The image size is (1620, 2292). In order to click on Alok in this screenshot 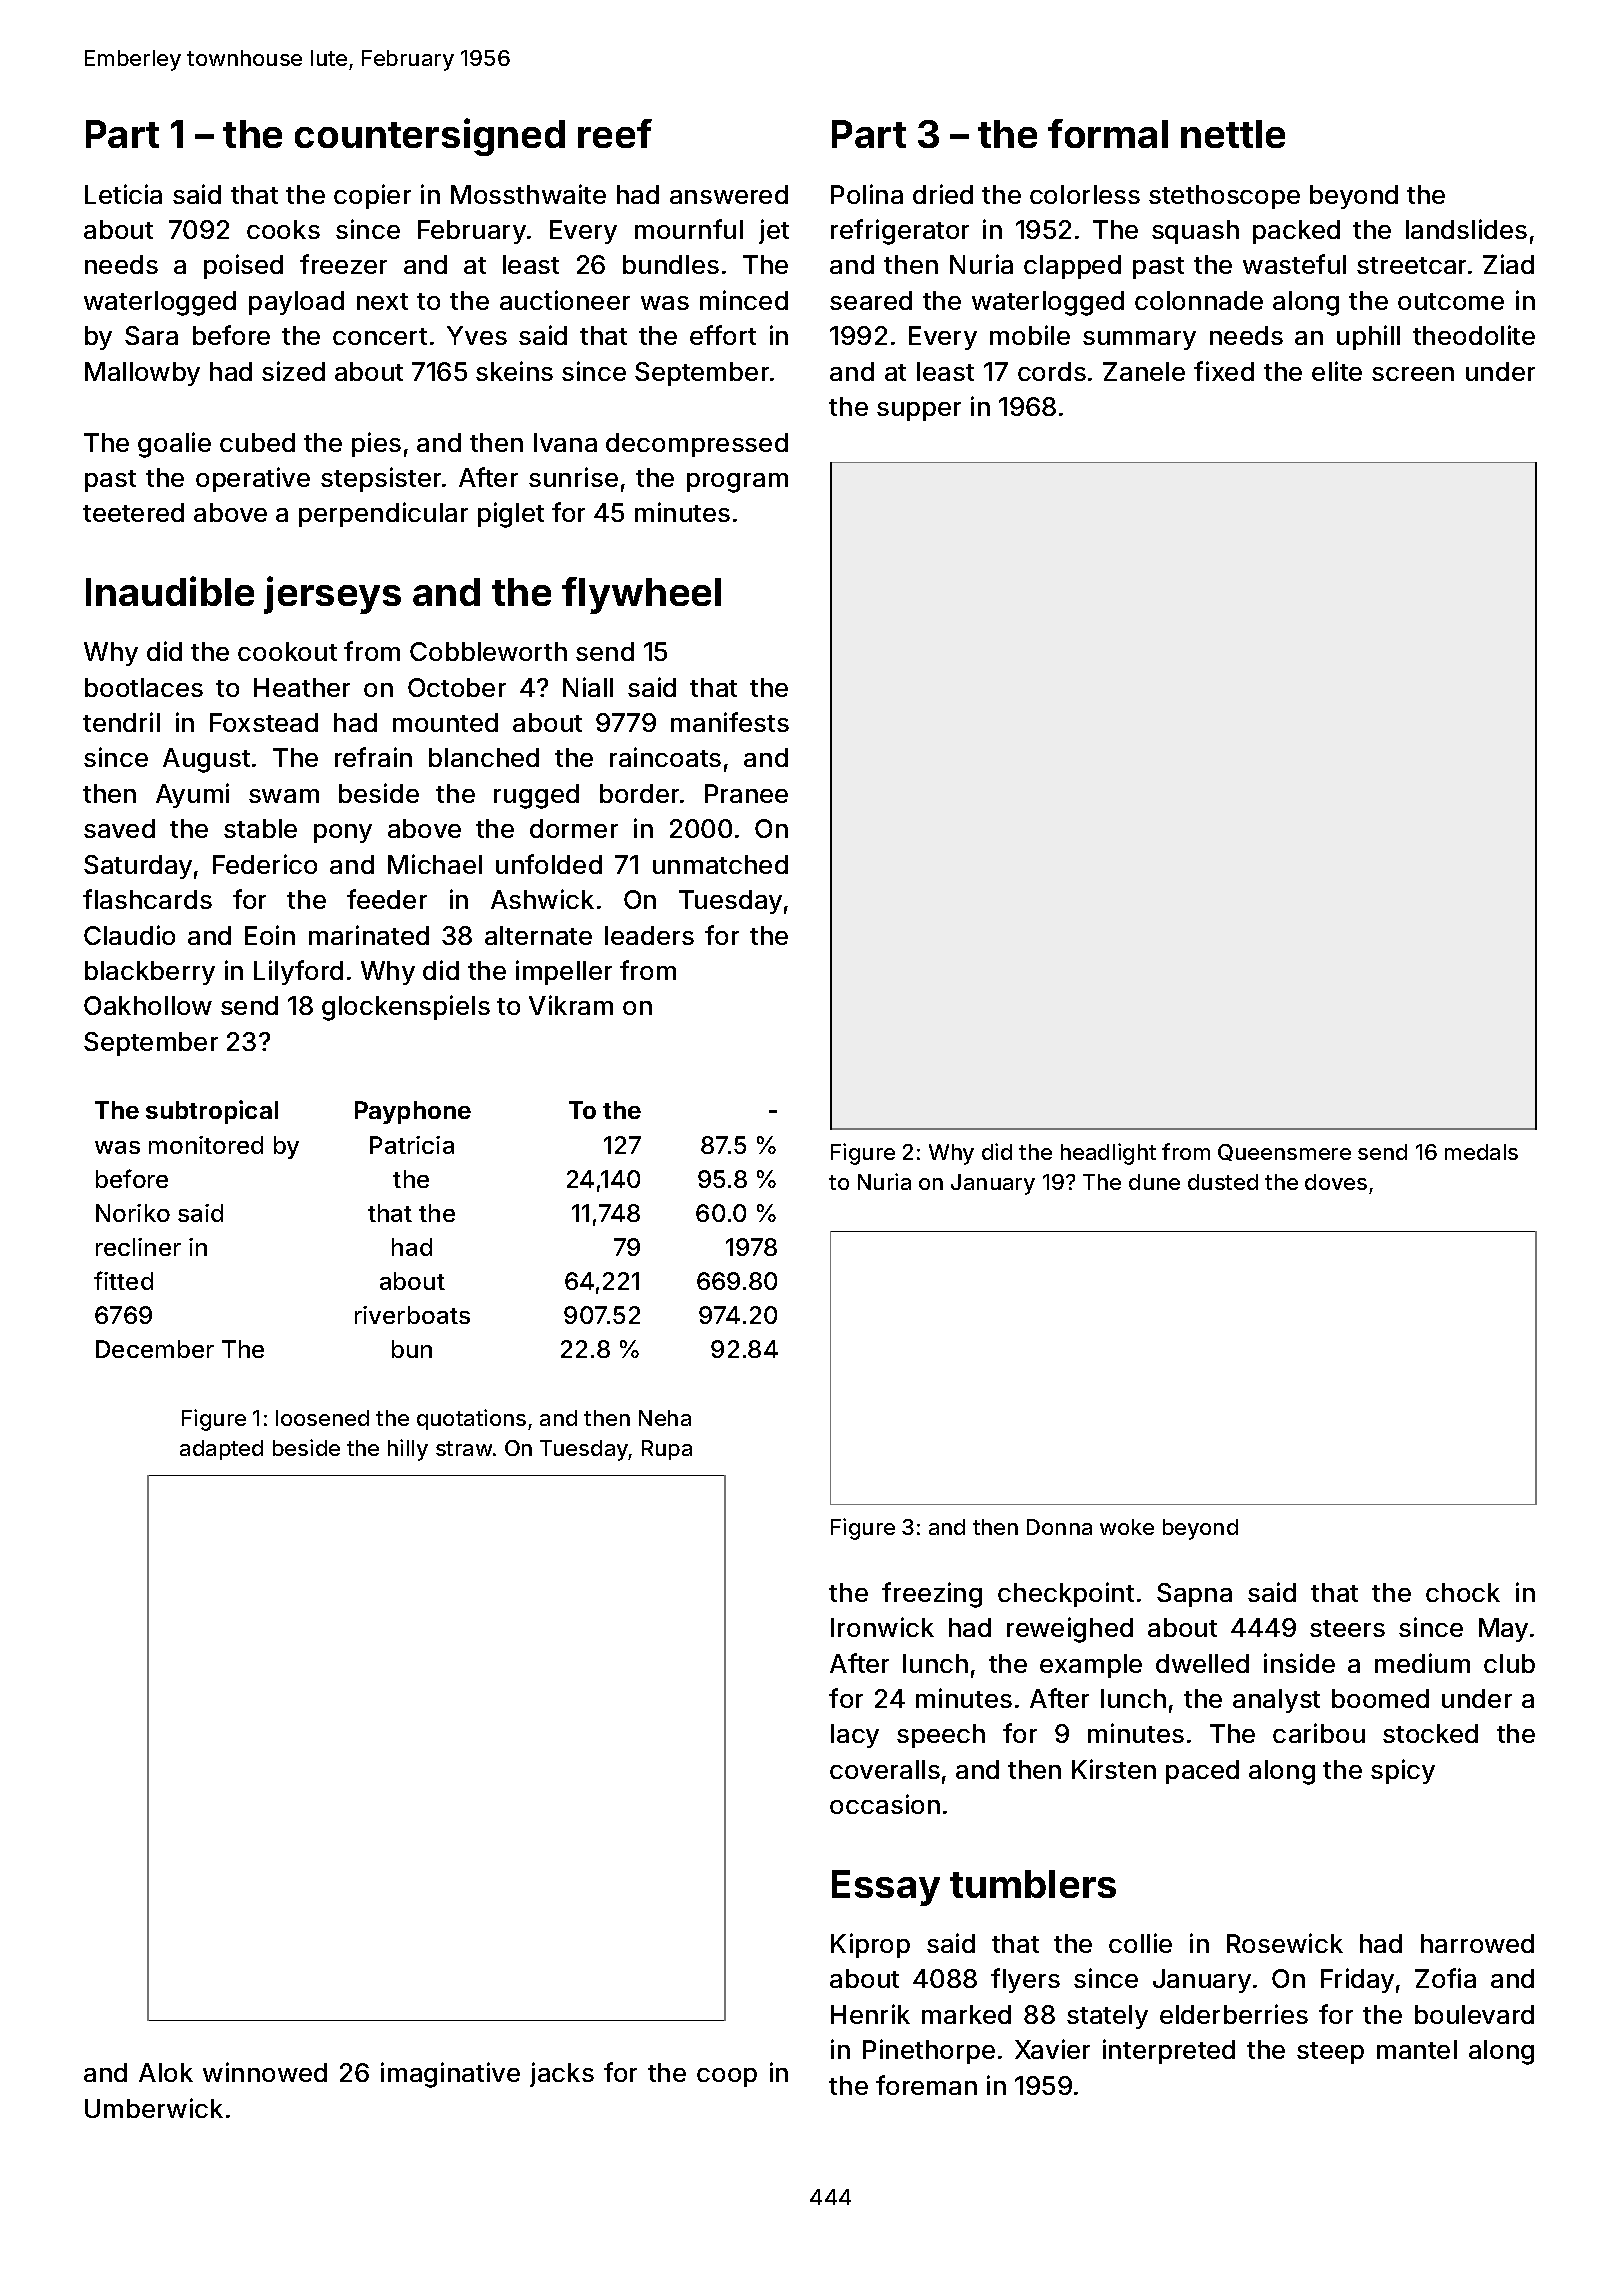, I will do `click(166, 2072)`.
